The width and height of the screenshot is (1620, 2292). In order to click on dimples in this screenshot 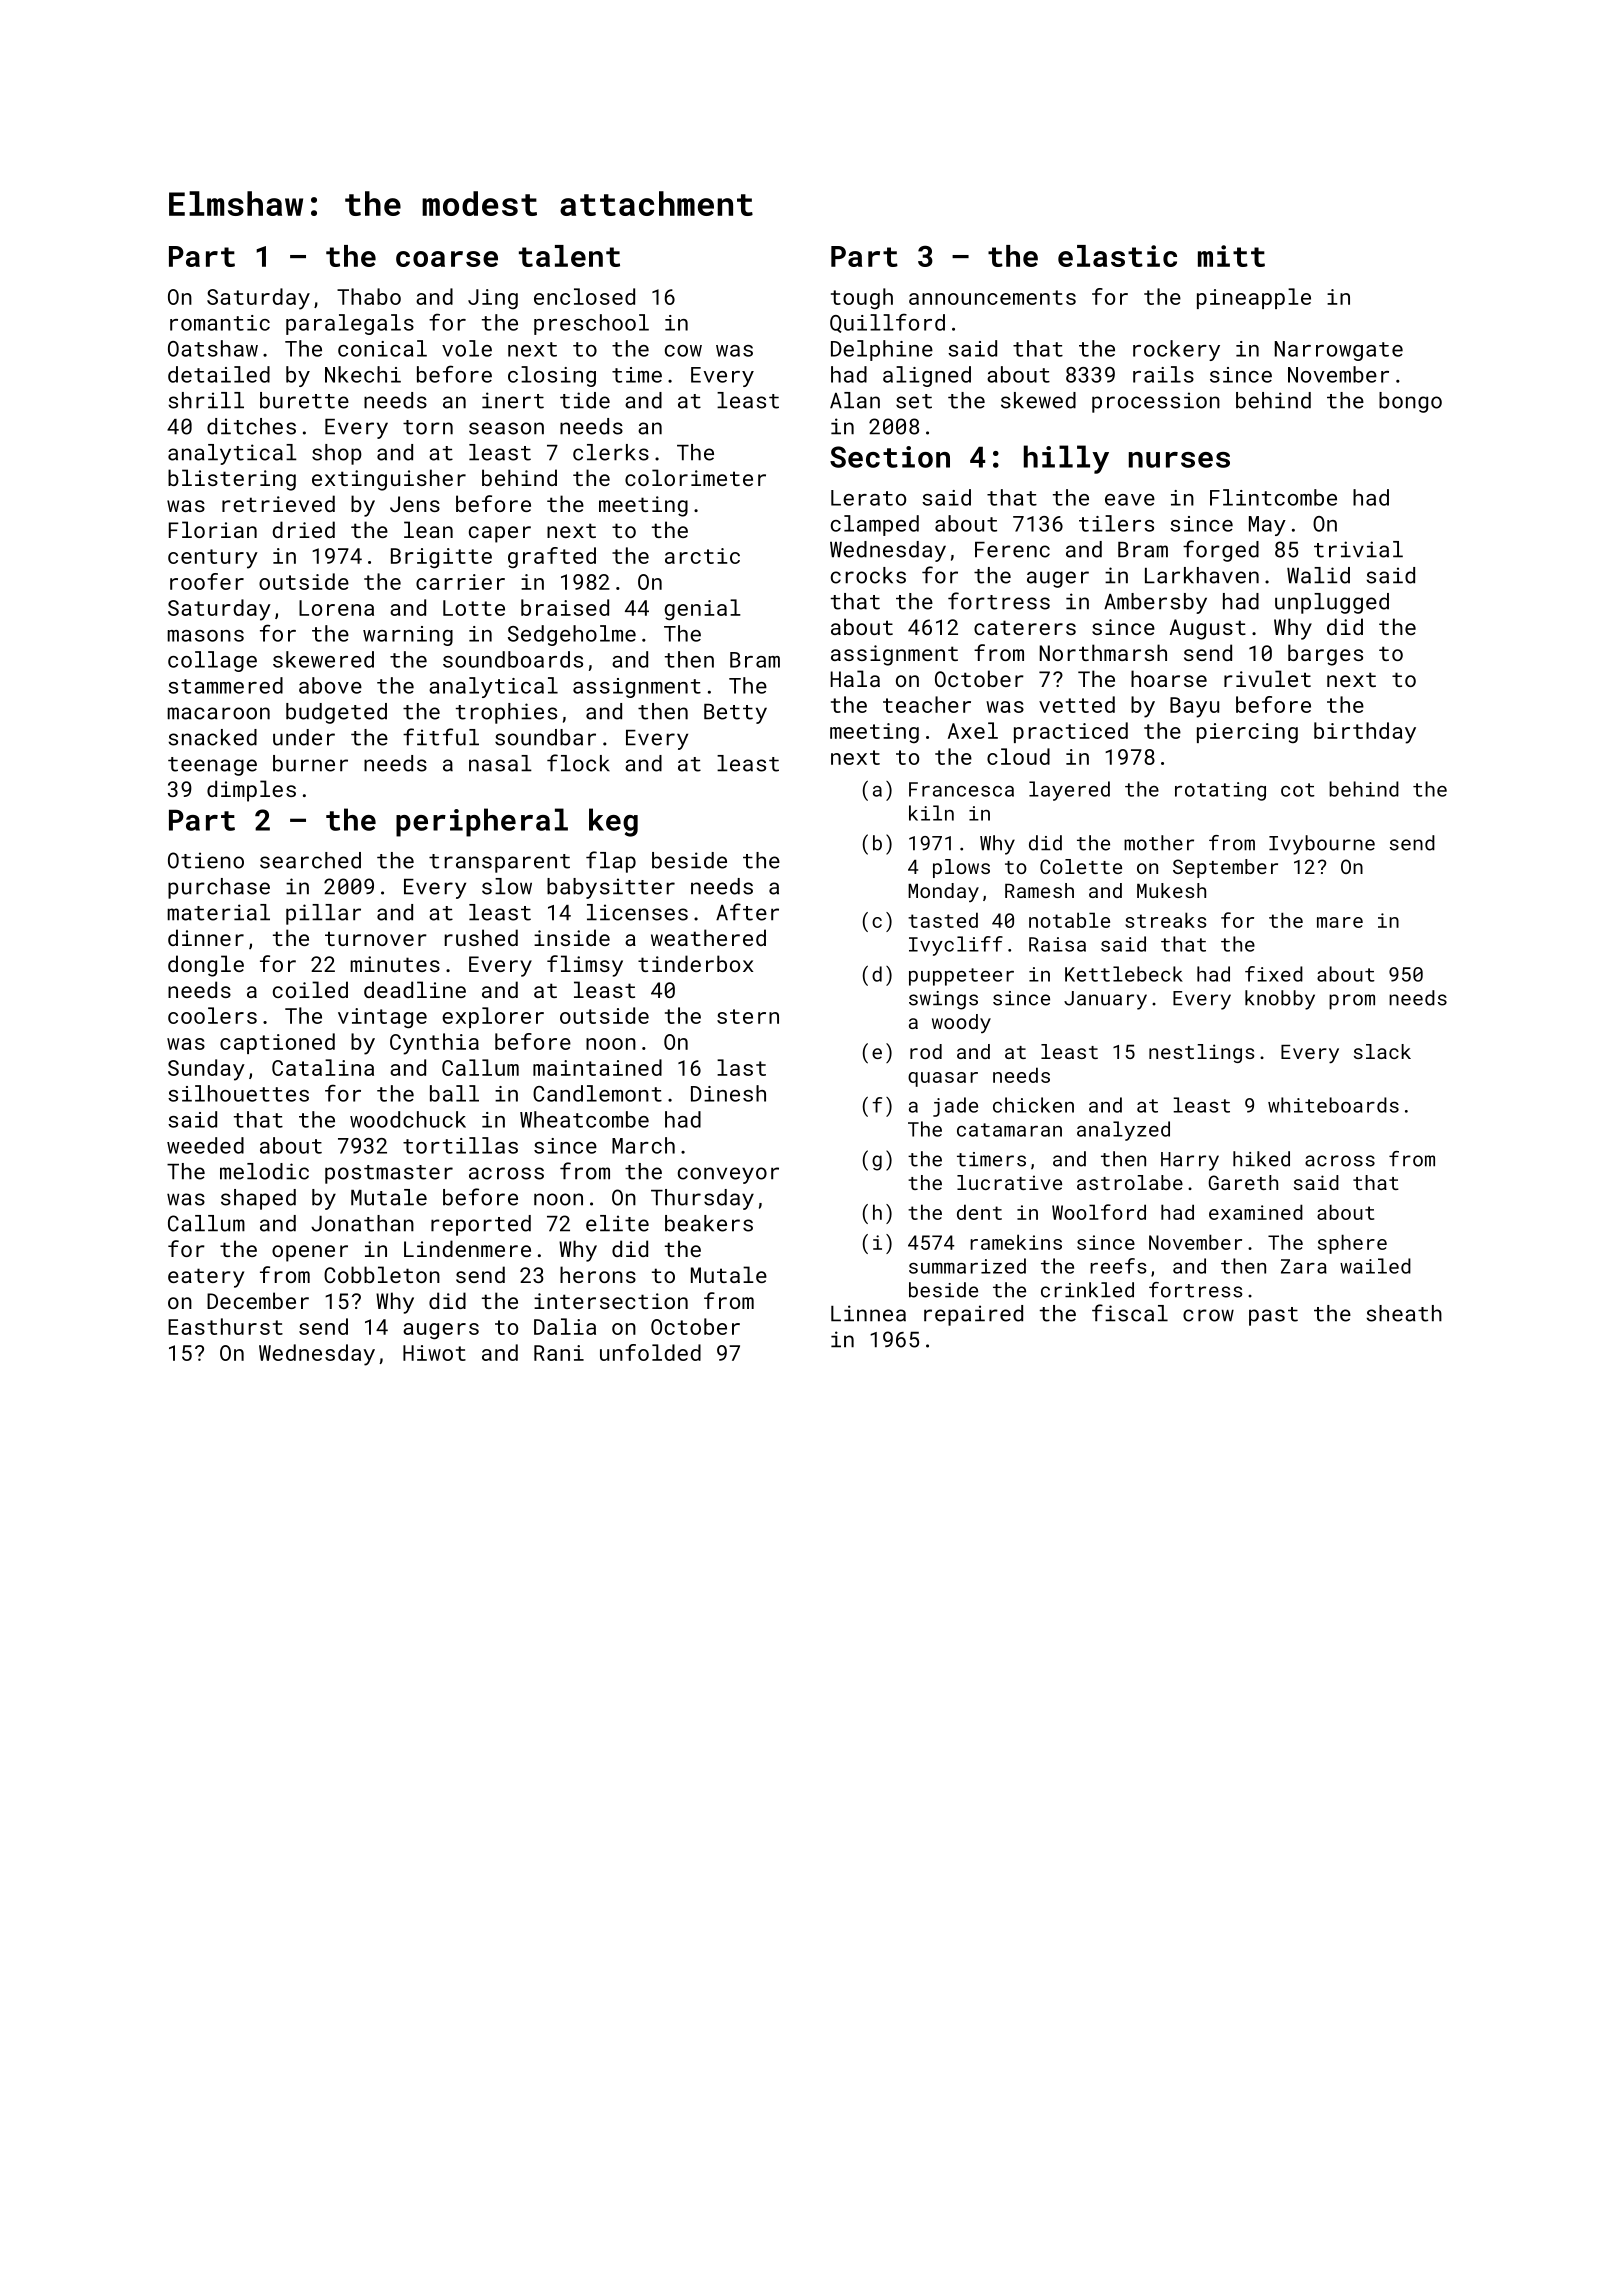, I will do `click(251, 791)`.
